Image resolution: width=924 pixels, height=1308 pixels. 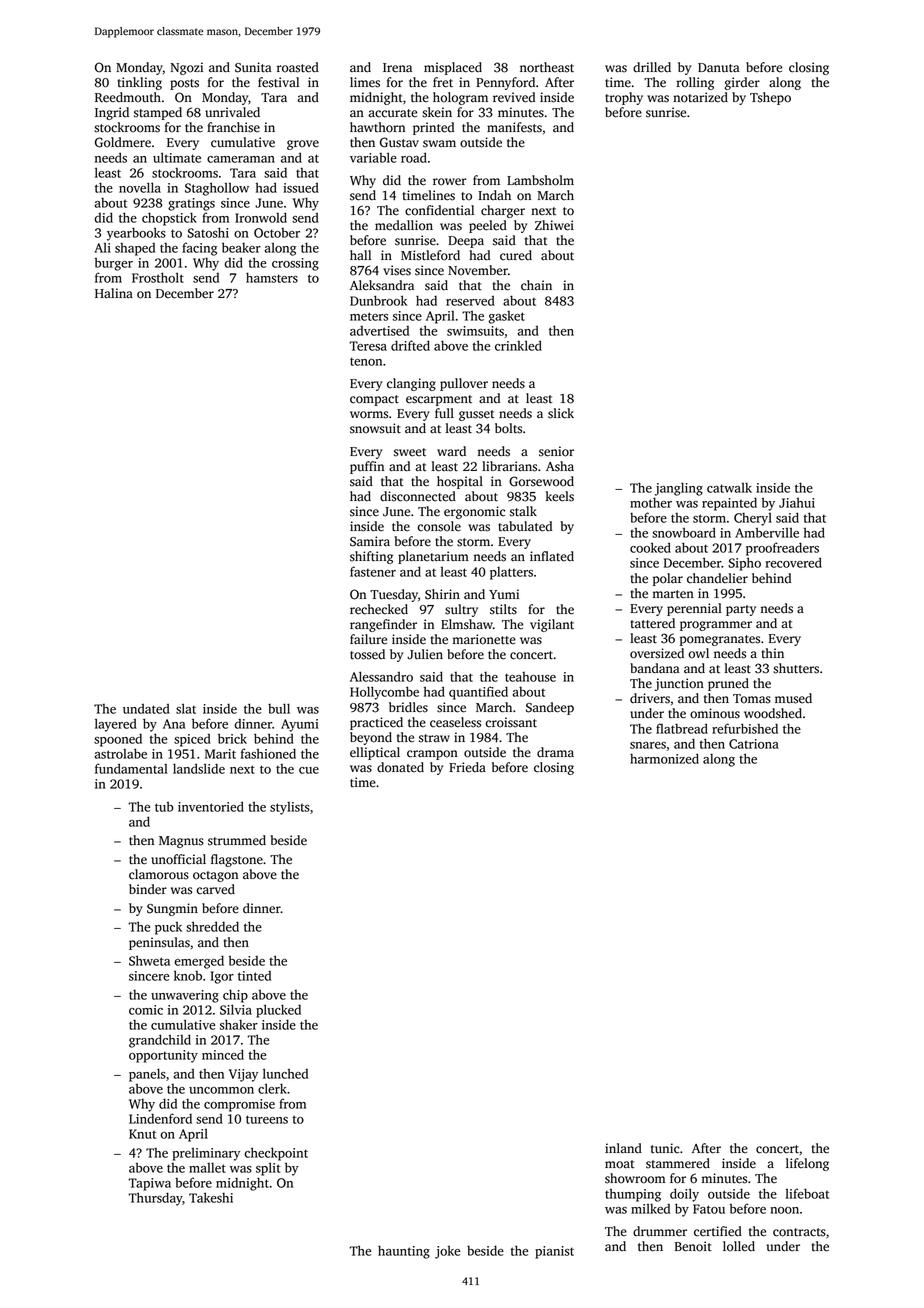 I want to click on lifelong, so click(x=807, y=1164).
